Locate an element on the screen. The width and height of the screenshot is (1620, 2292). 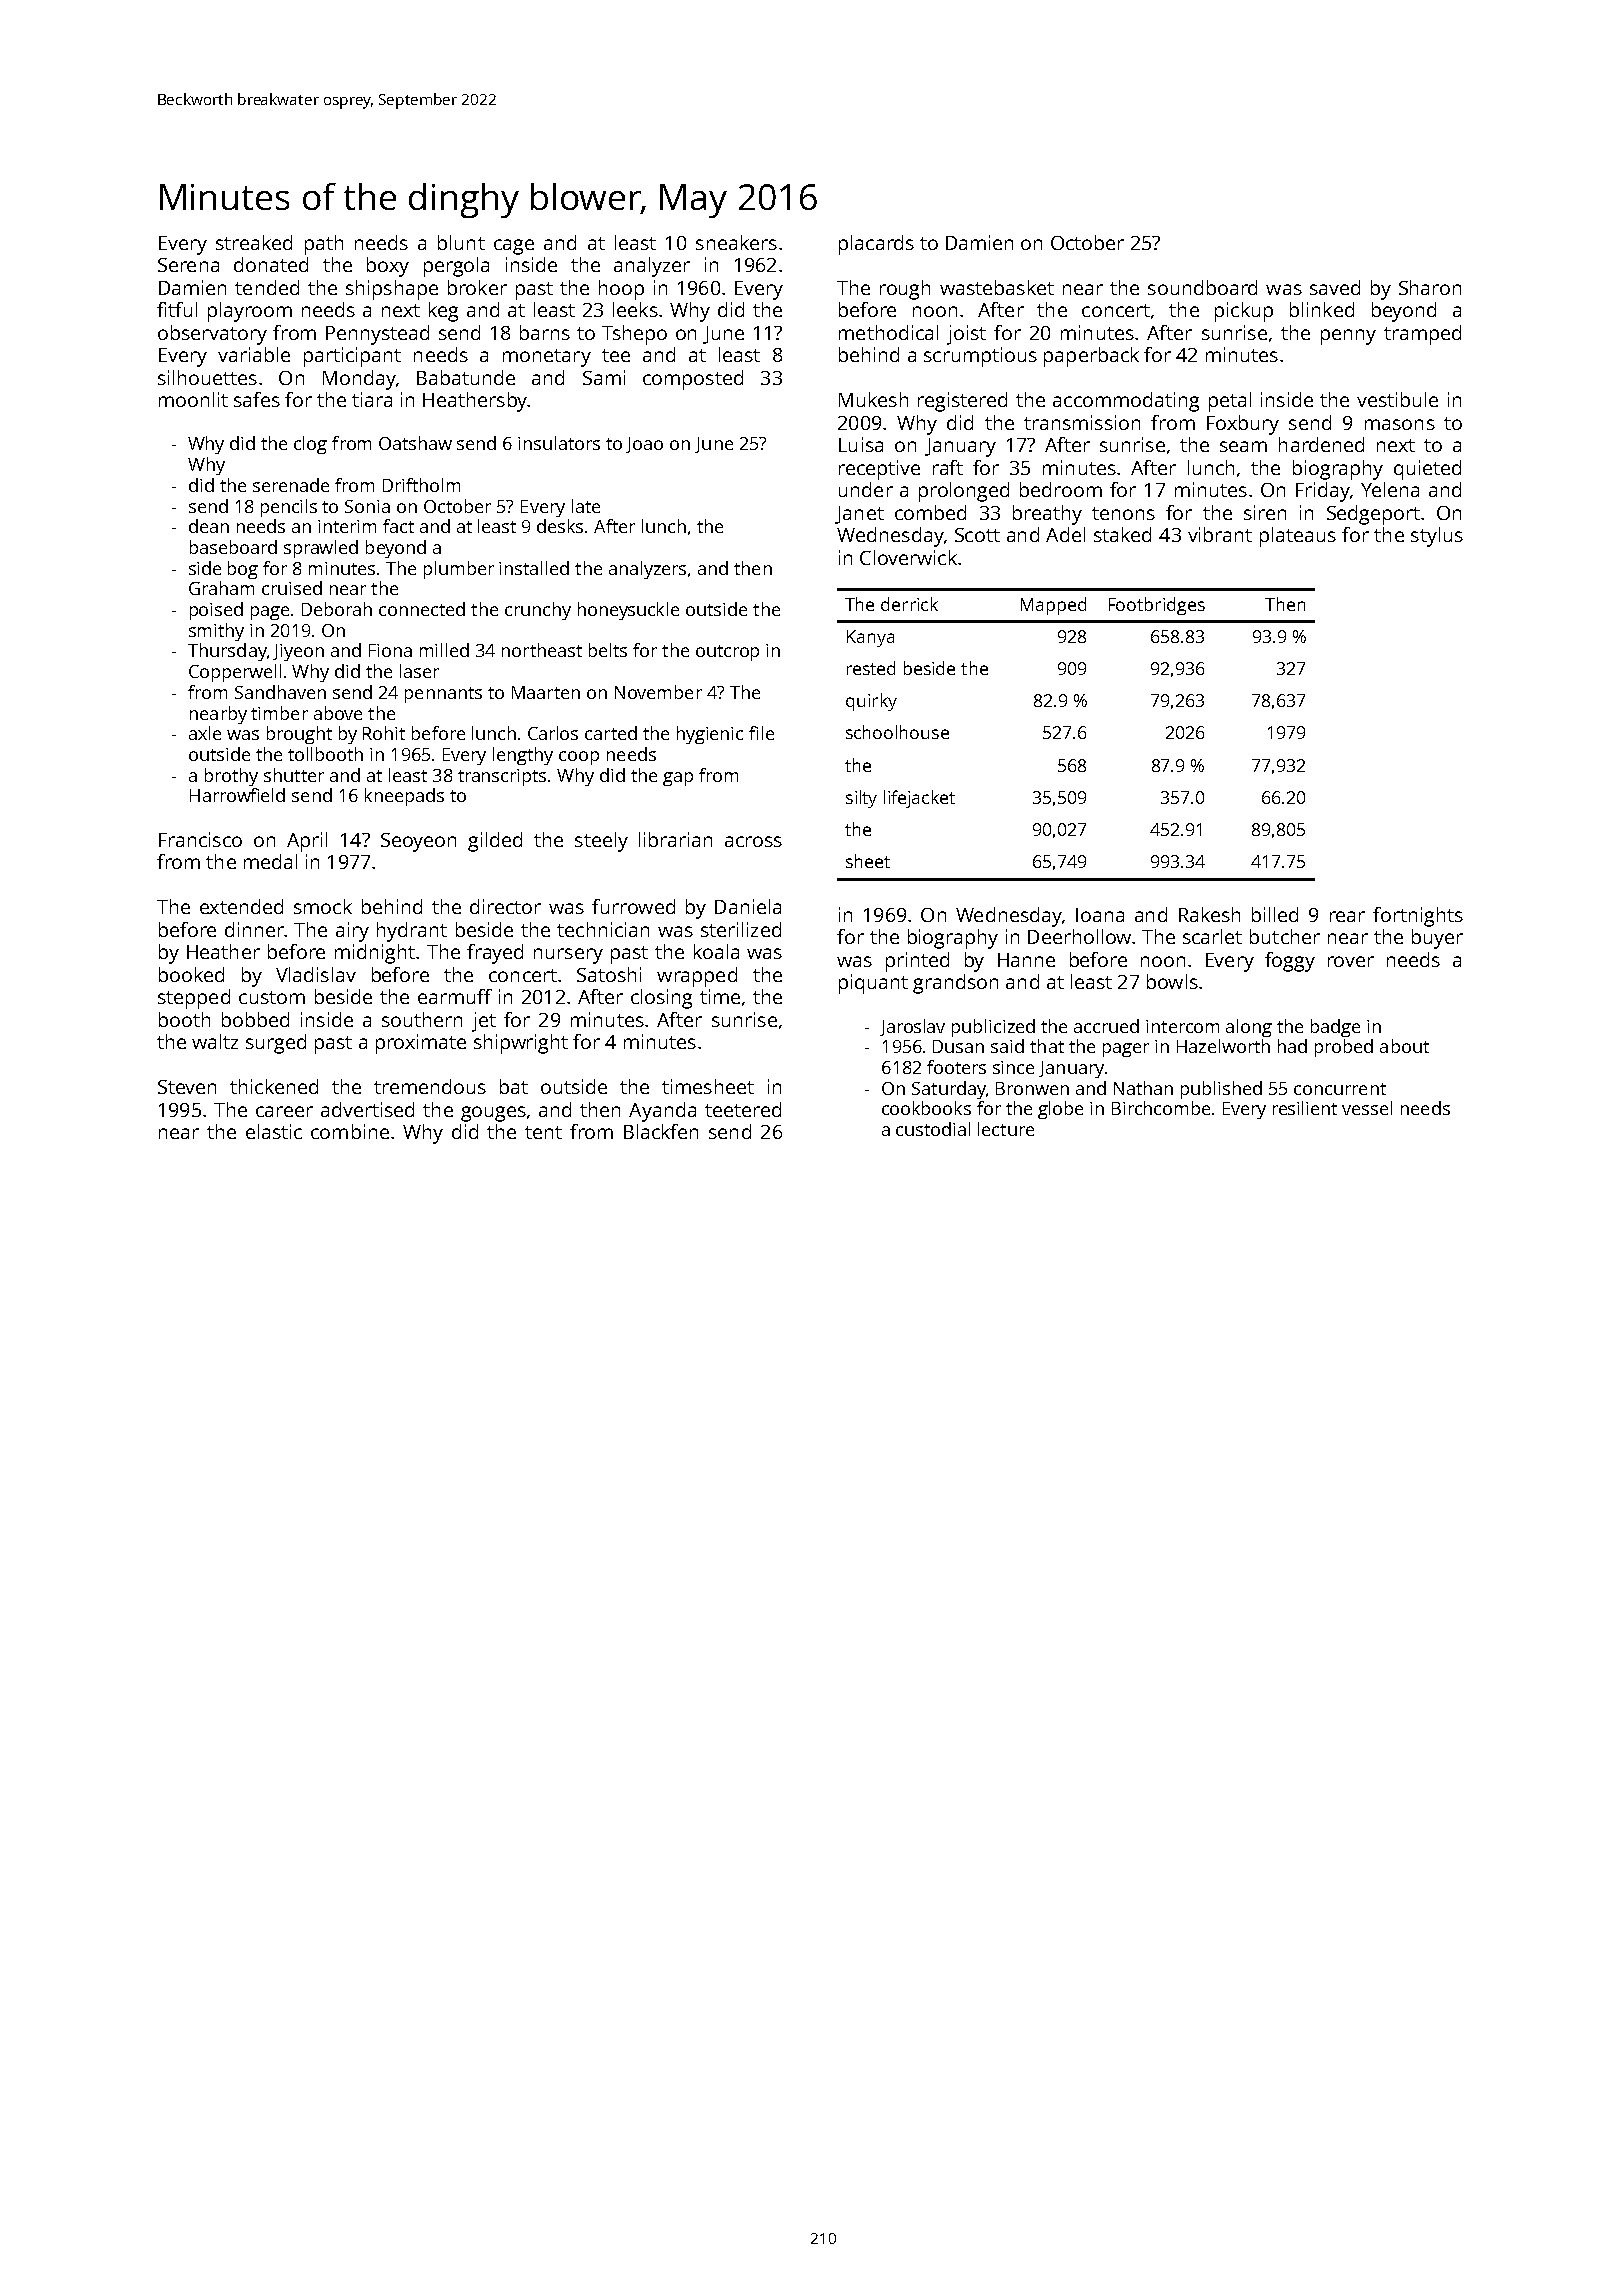
stylus is located at coordinates (1437, 537).
